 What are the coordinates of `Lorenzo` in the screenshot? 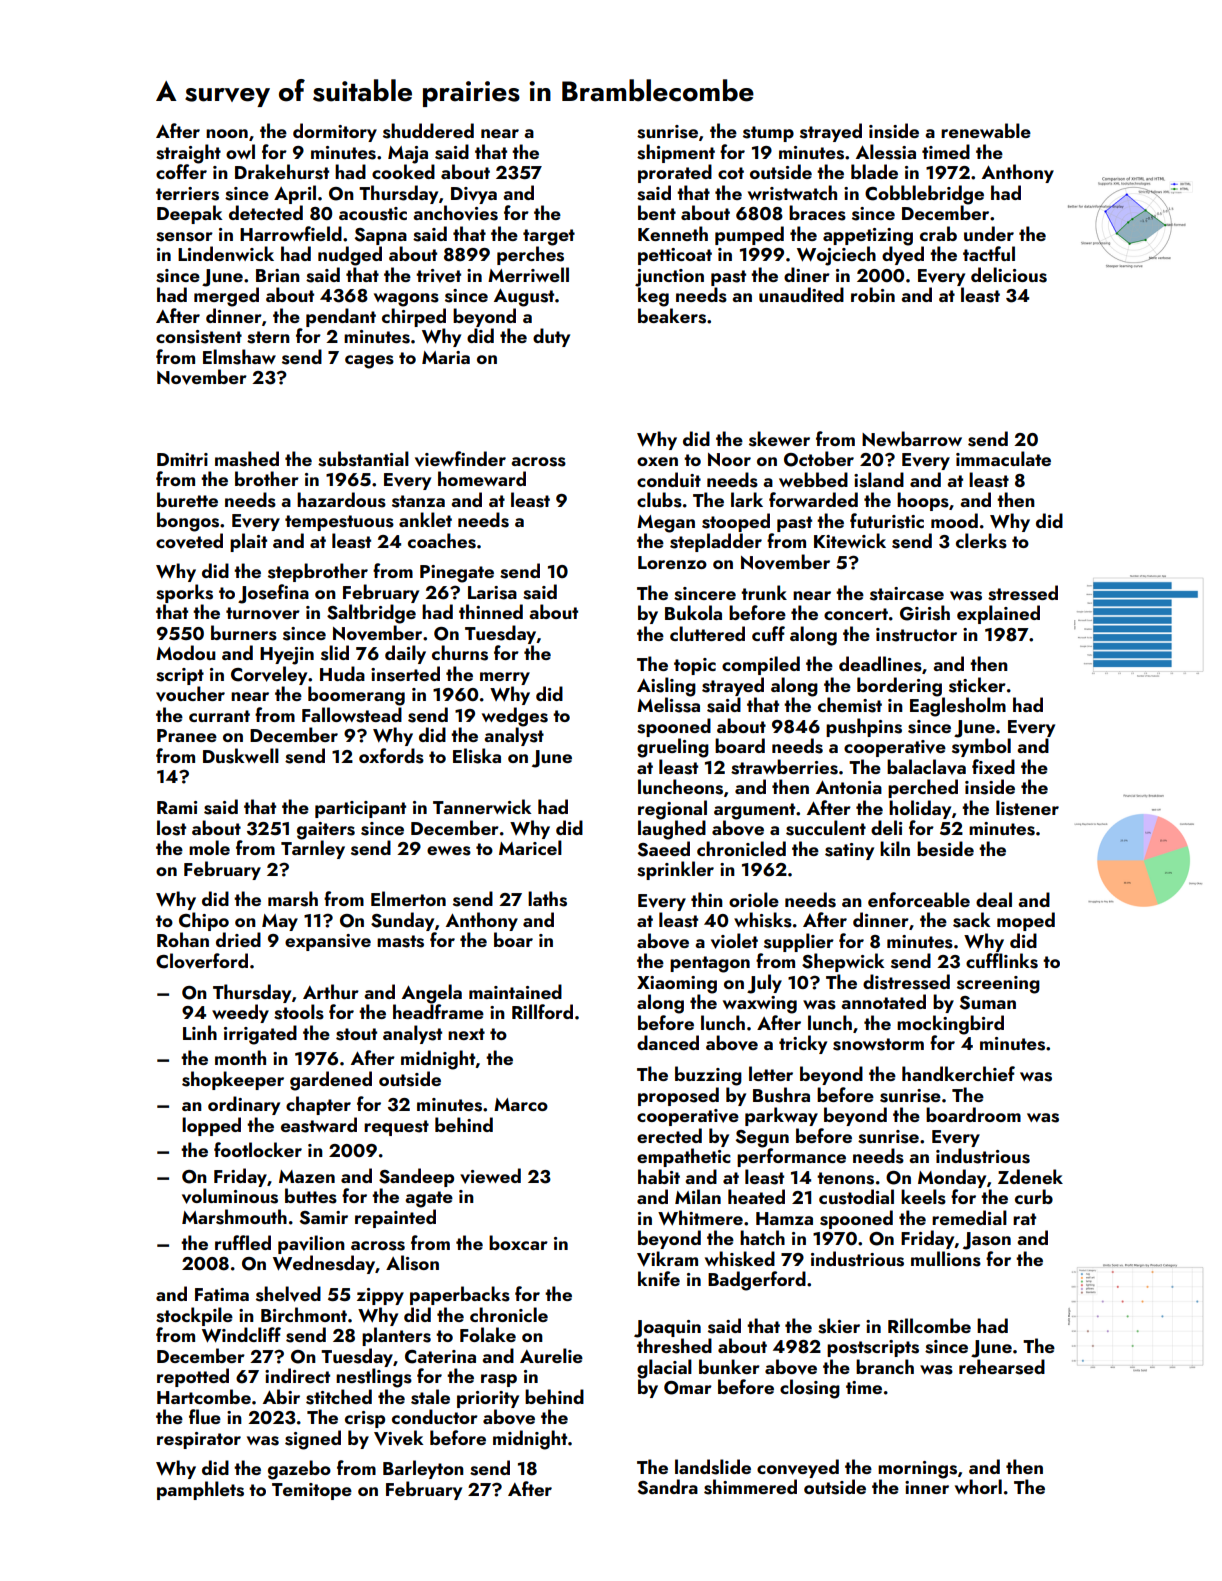 It's located at (672, 562).
